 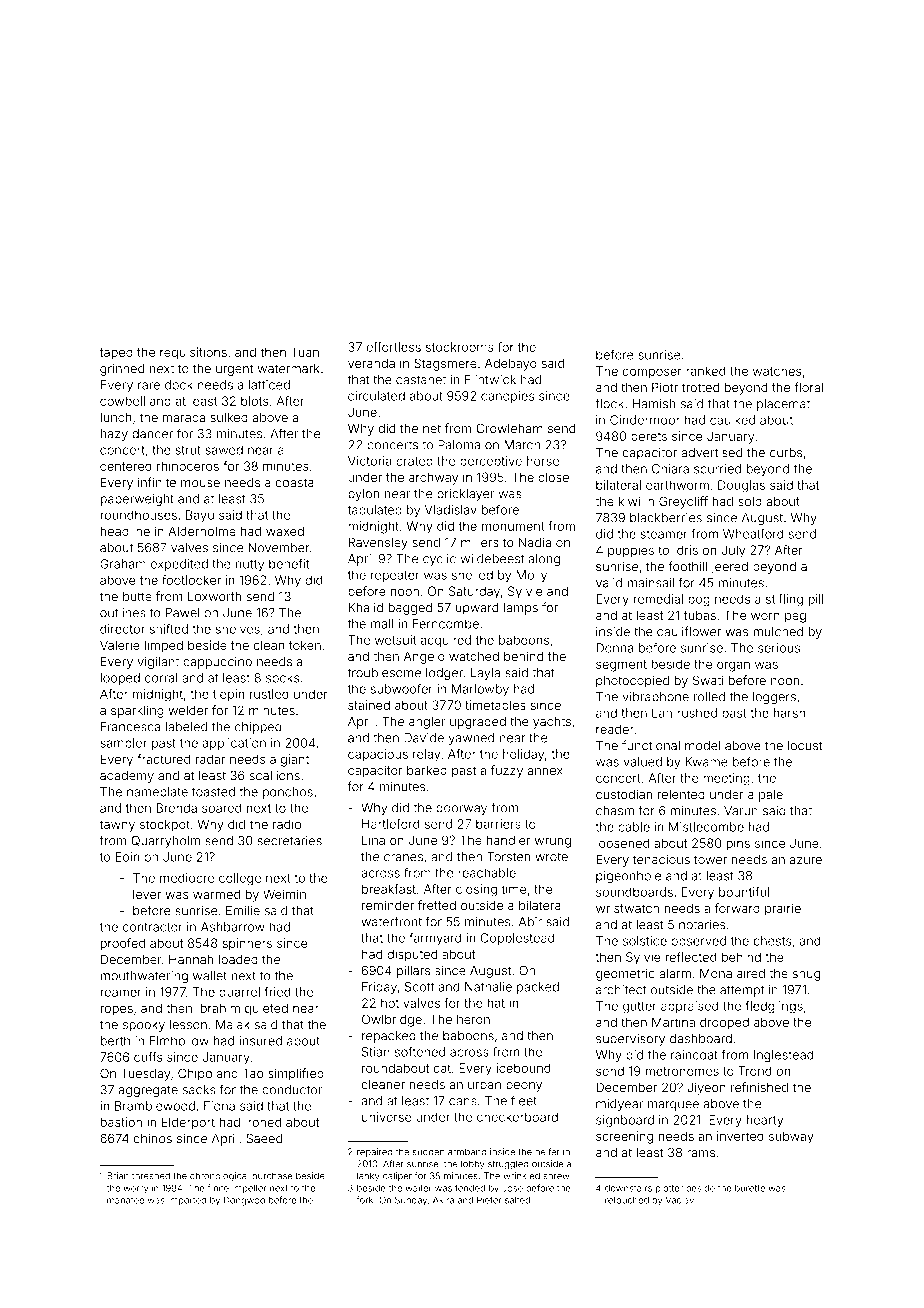 What do you see at coordinates (388, 905) in the screenshot?
I see `reminder` at bounding box center [388, 905].
